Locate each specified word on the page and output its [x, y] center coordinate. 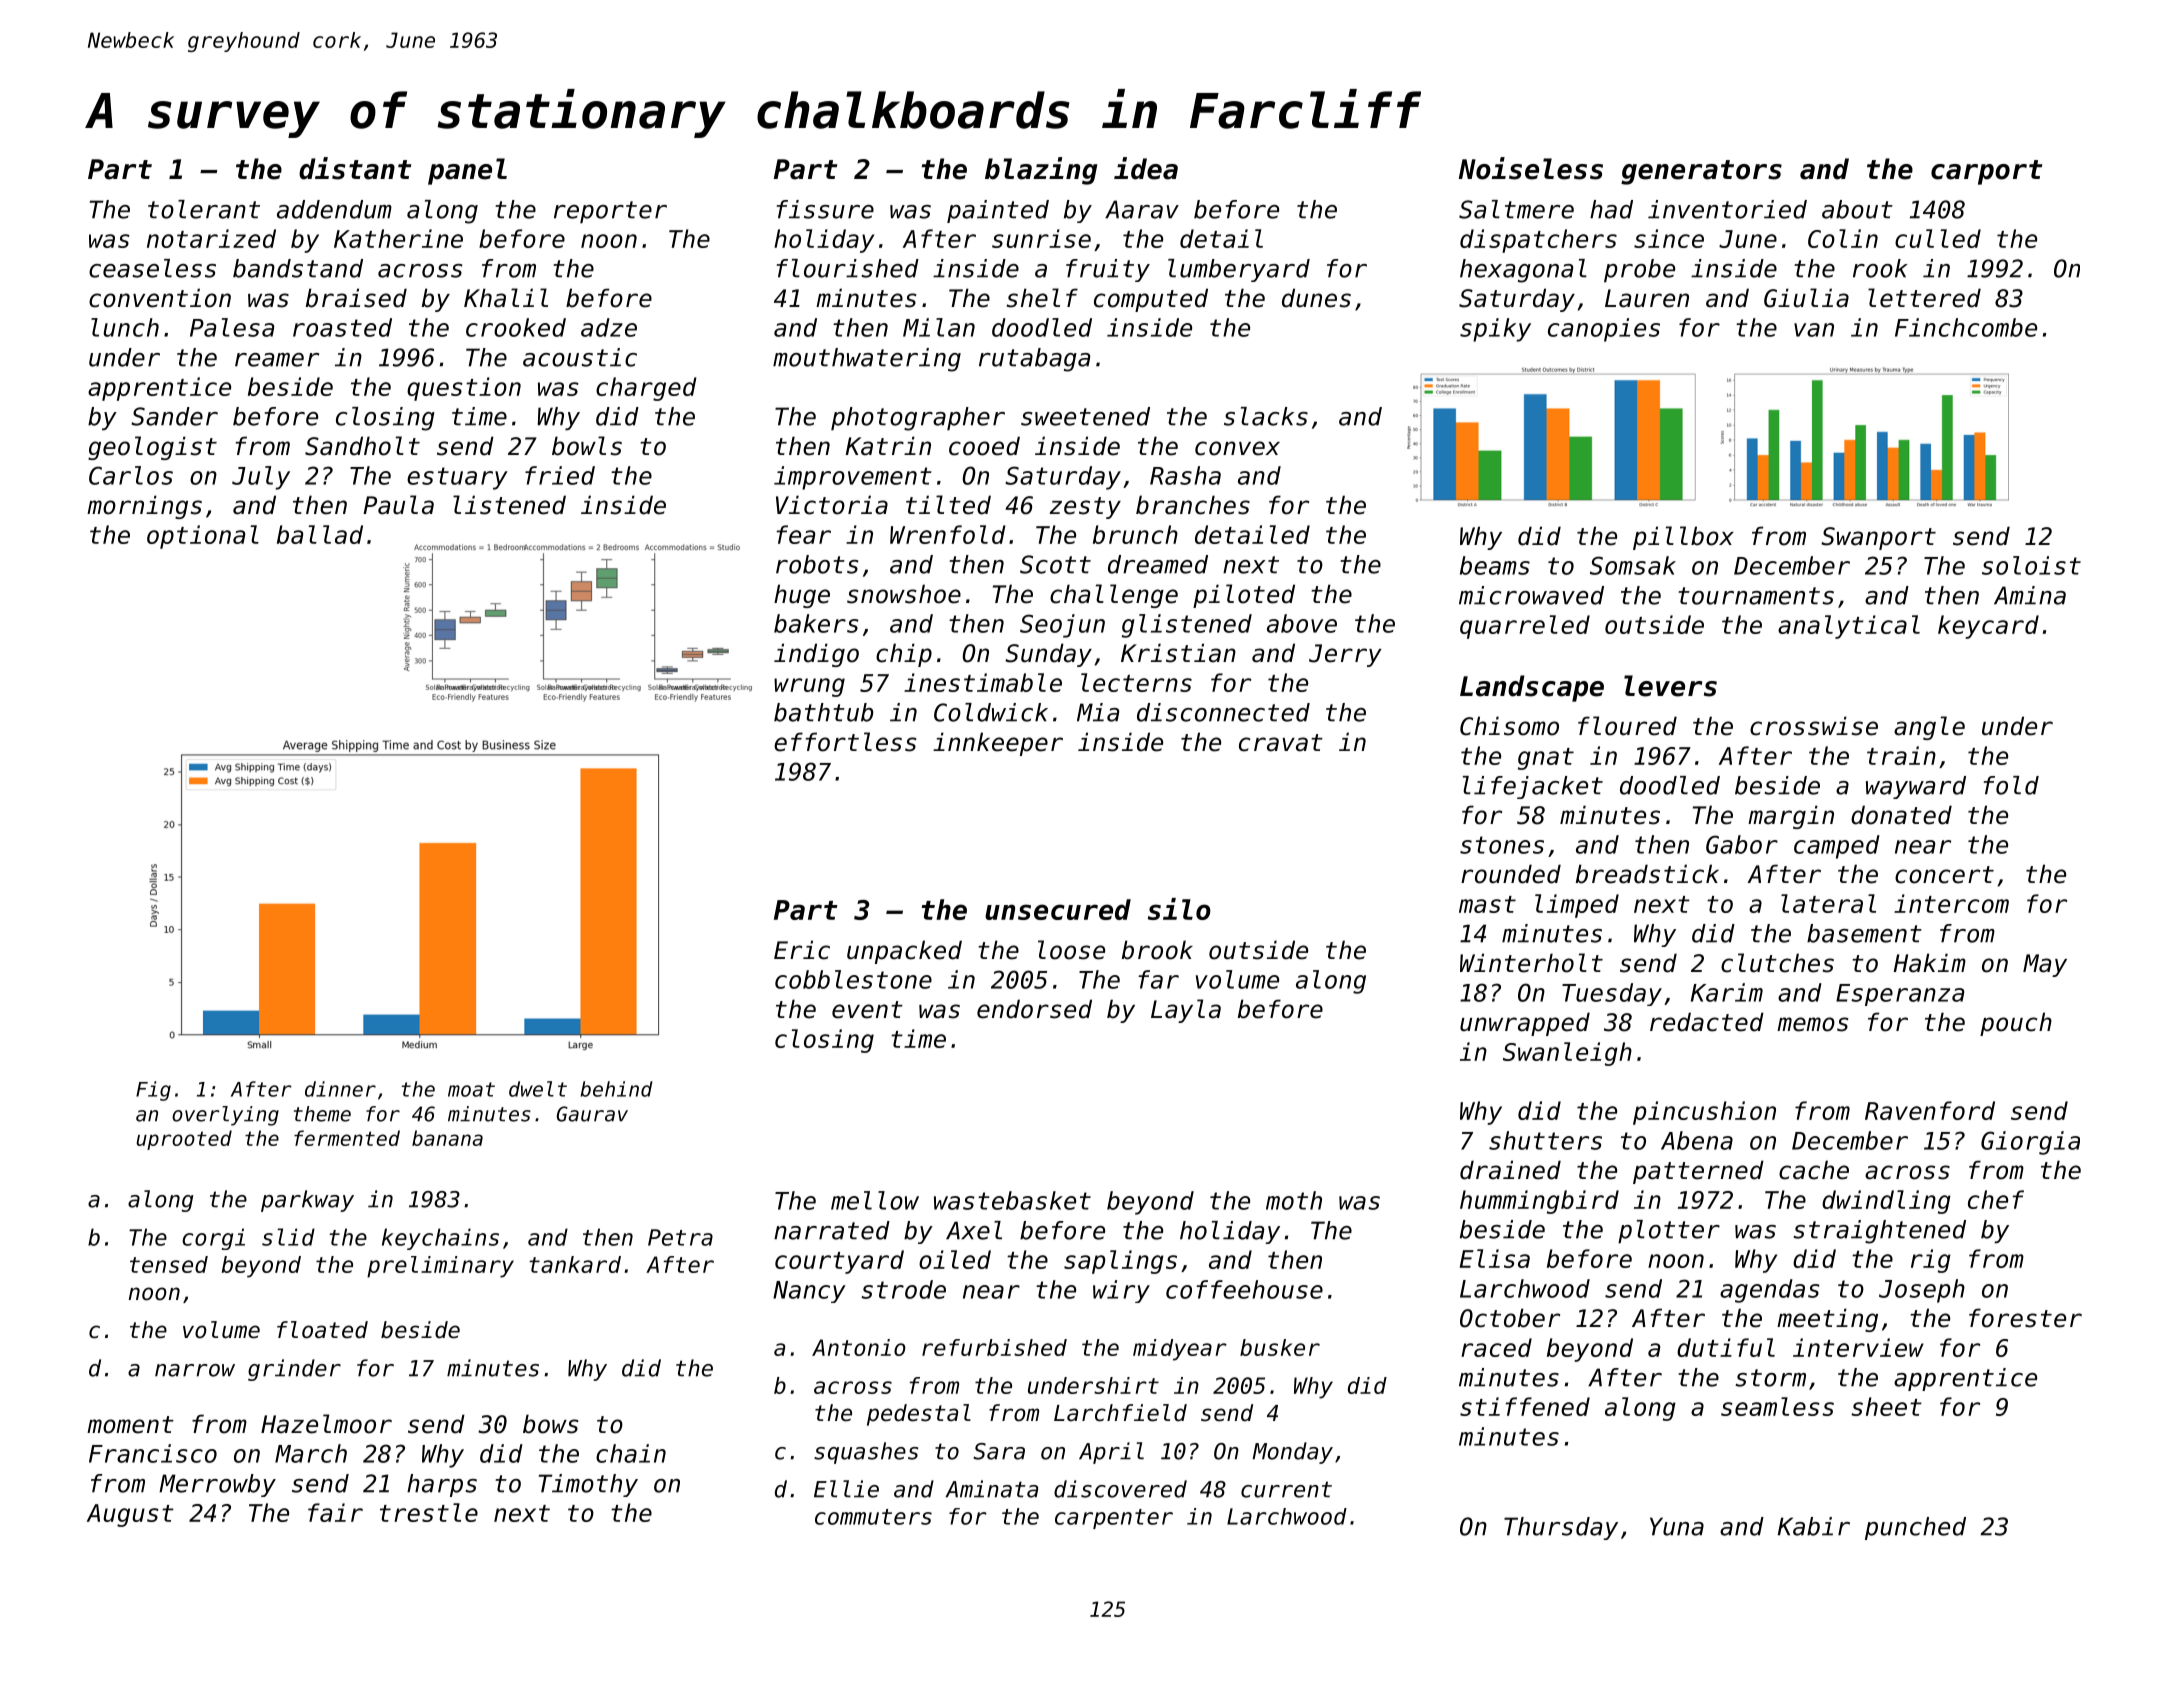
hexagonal [1523, 271]
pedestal [919, 1415]
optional [203, 537]
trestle [429, 1512]
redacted [1707, 1022]
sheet [1886, 1406]
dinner [340, 1089]
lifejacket [1533, 787]
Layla [1186, 1011]
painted [998, 211]
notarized [211, 238]
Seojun [1062, 626]
